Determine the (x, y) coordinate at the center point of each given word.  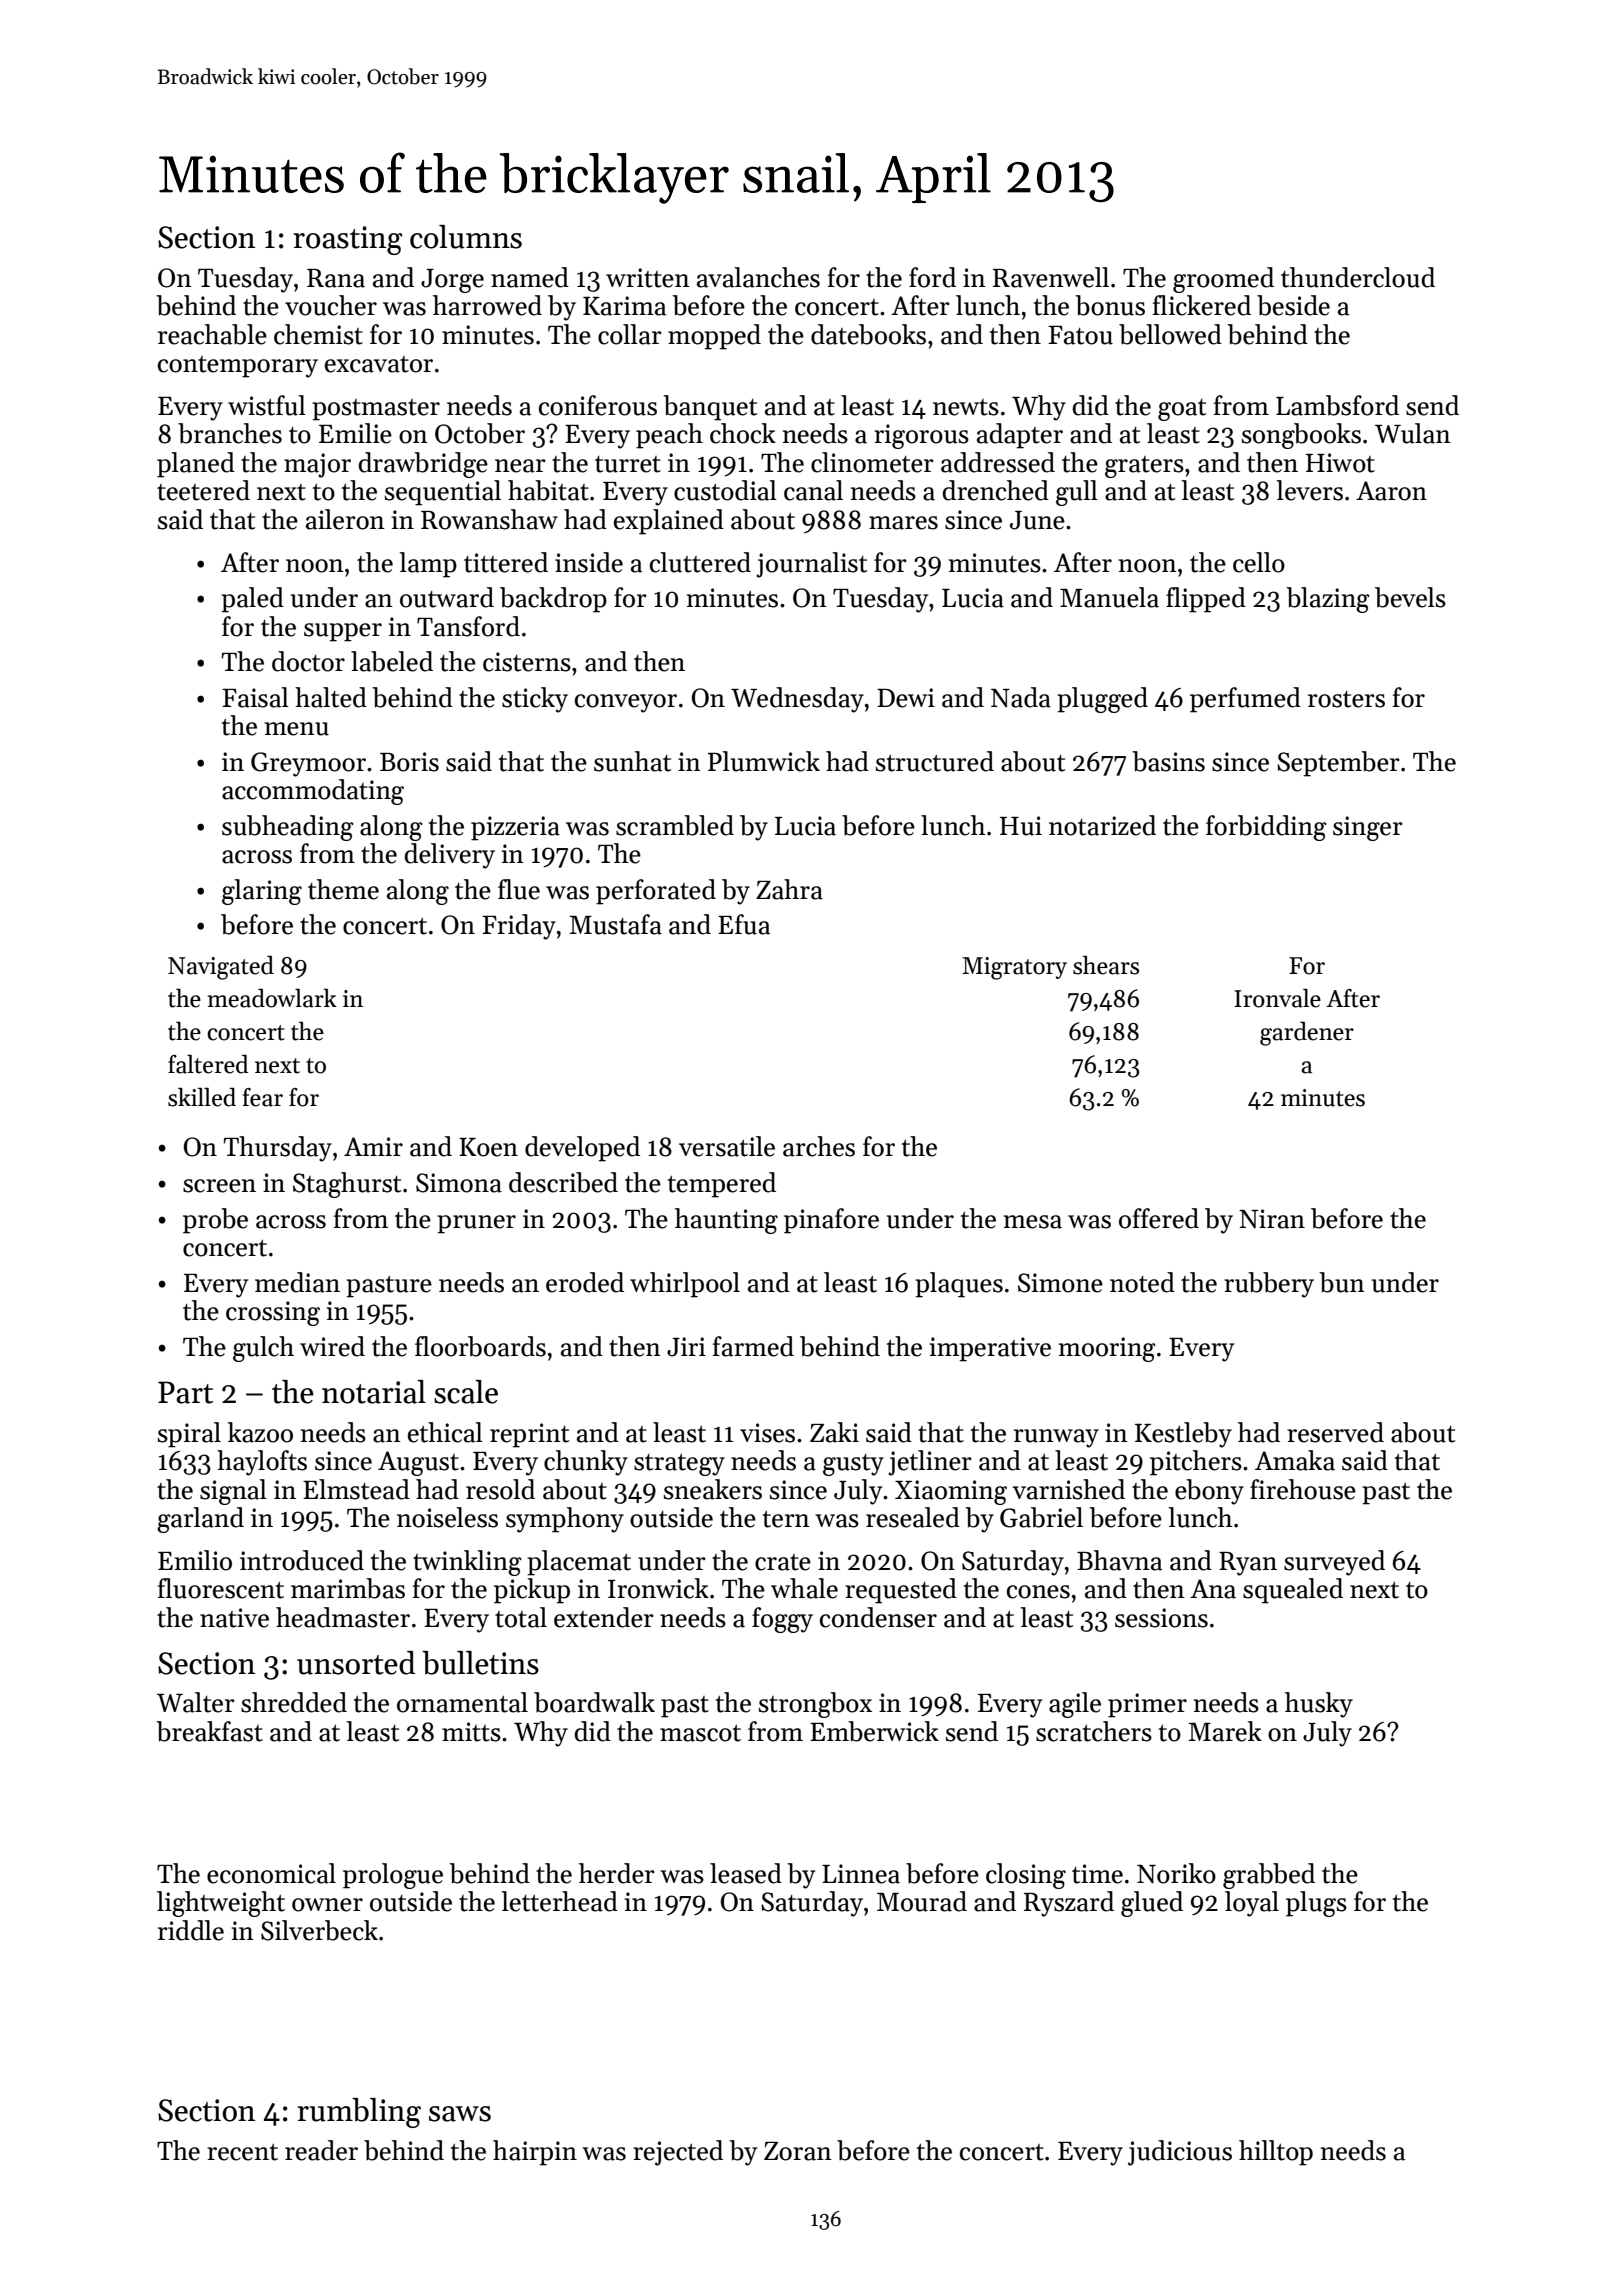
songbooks (1301, 436)
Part (185, 1392)
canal (813, 490)
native (234, 1618)
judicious (1180, 2153)
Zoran (798, 2151)
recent (242, 2152)
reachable (212, 334)
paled (252, 600)
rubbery (1269, 1285)
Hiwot (1340, 463)
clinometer (872, 462)
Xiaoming (951, 1492)
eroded (585, 1282)
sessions (1161, 1618)
